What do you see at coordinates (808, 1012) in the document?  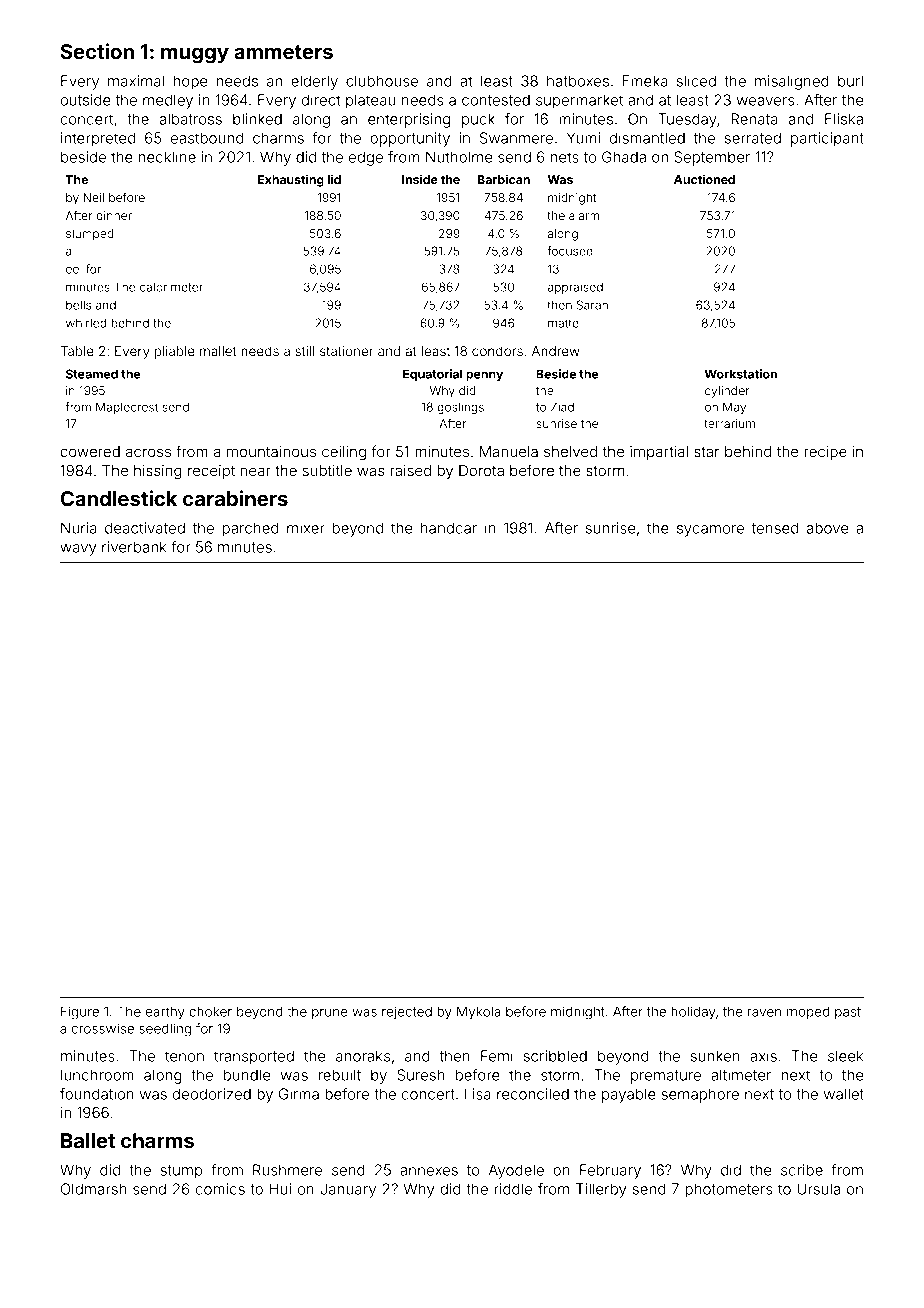 I see `moped` at bounding box center [808, 1012].
